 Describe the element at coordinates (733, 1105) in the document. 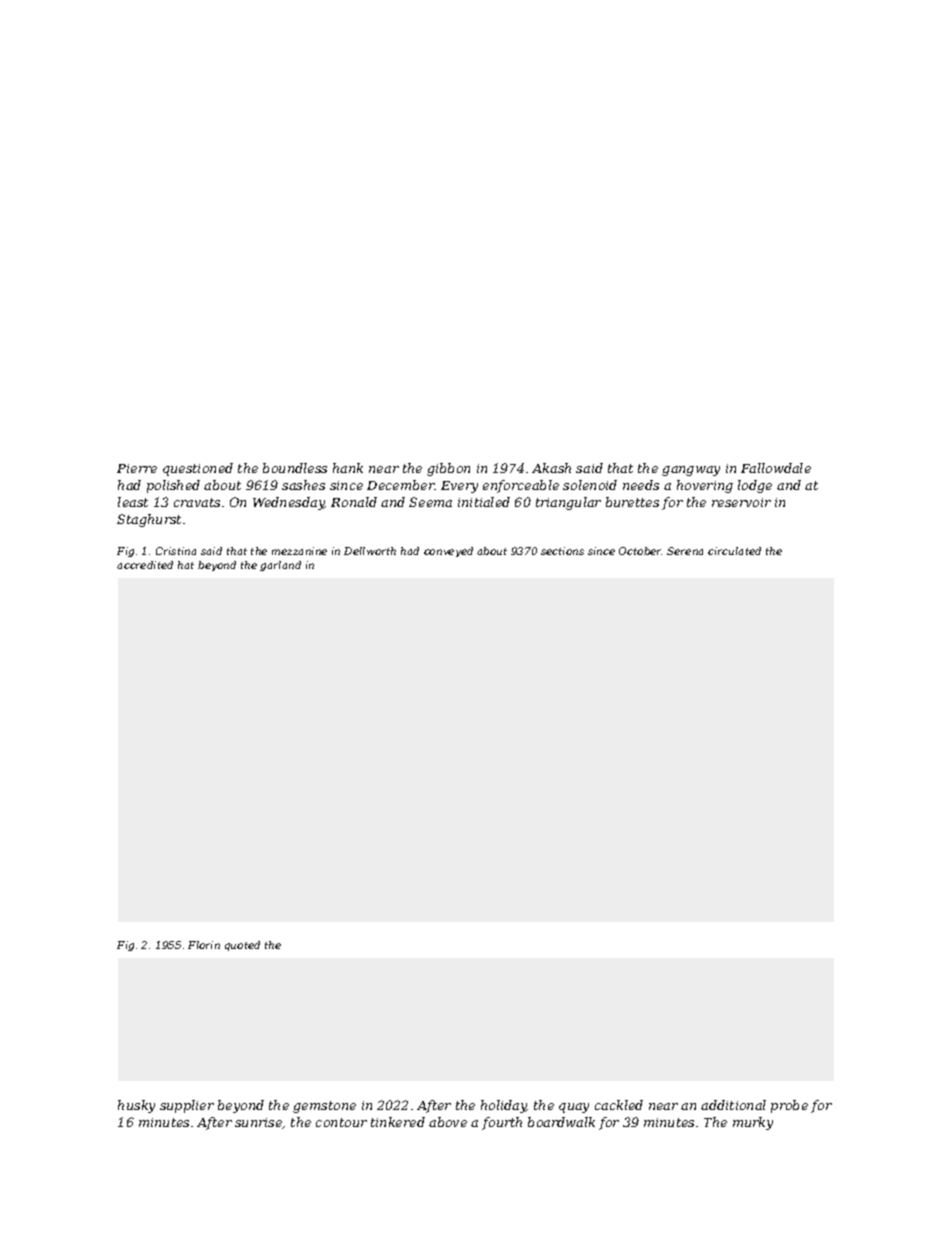

I see `additional` at that location.
